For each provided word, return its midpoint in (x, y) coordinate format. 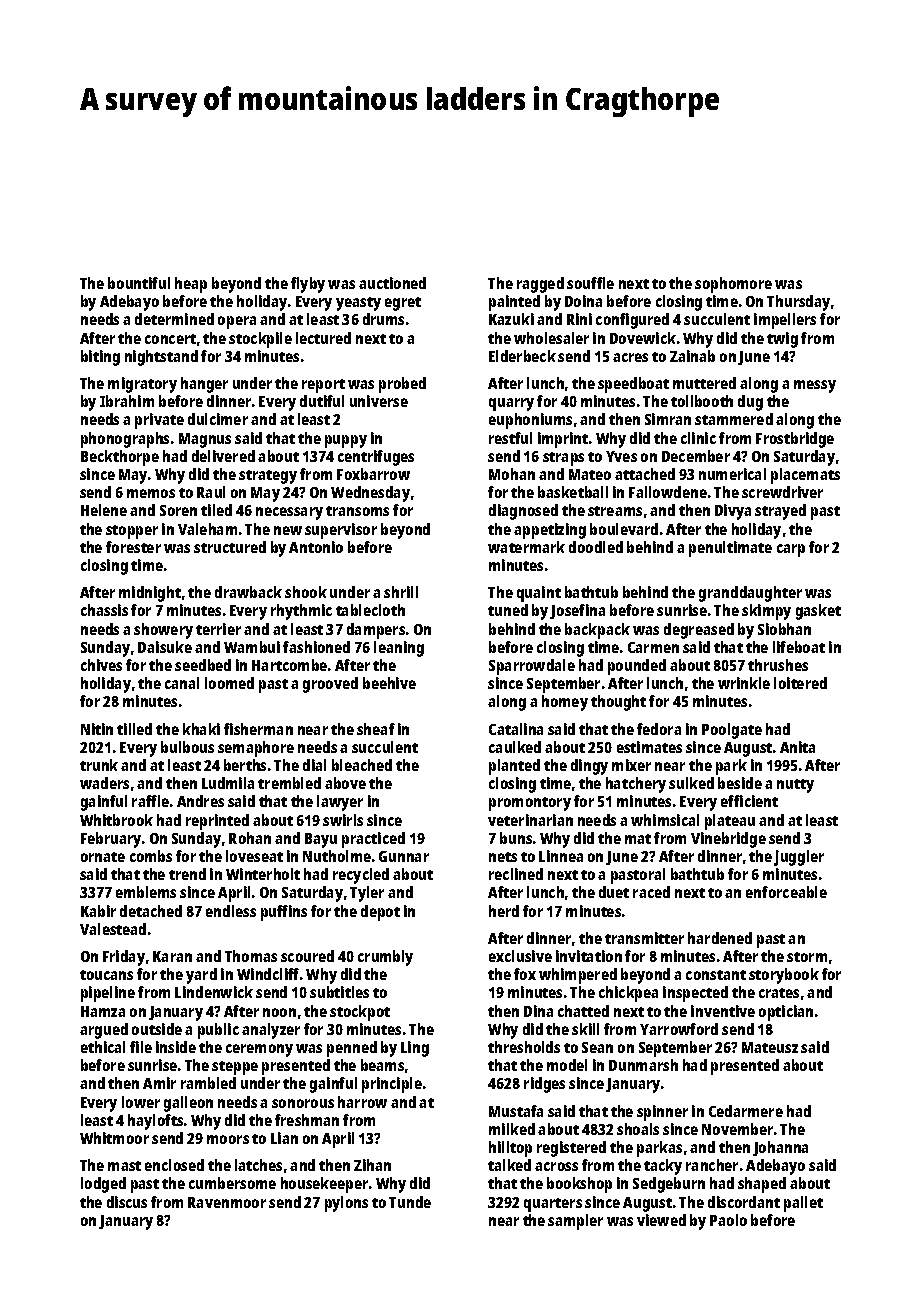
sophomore (733, 285)
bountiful (139, 283)
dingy (589, 767)
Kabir (98, 911)
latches (258, 1165)
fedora (659, 729)
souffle (590, 283)
